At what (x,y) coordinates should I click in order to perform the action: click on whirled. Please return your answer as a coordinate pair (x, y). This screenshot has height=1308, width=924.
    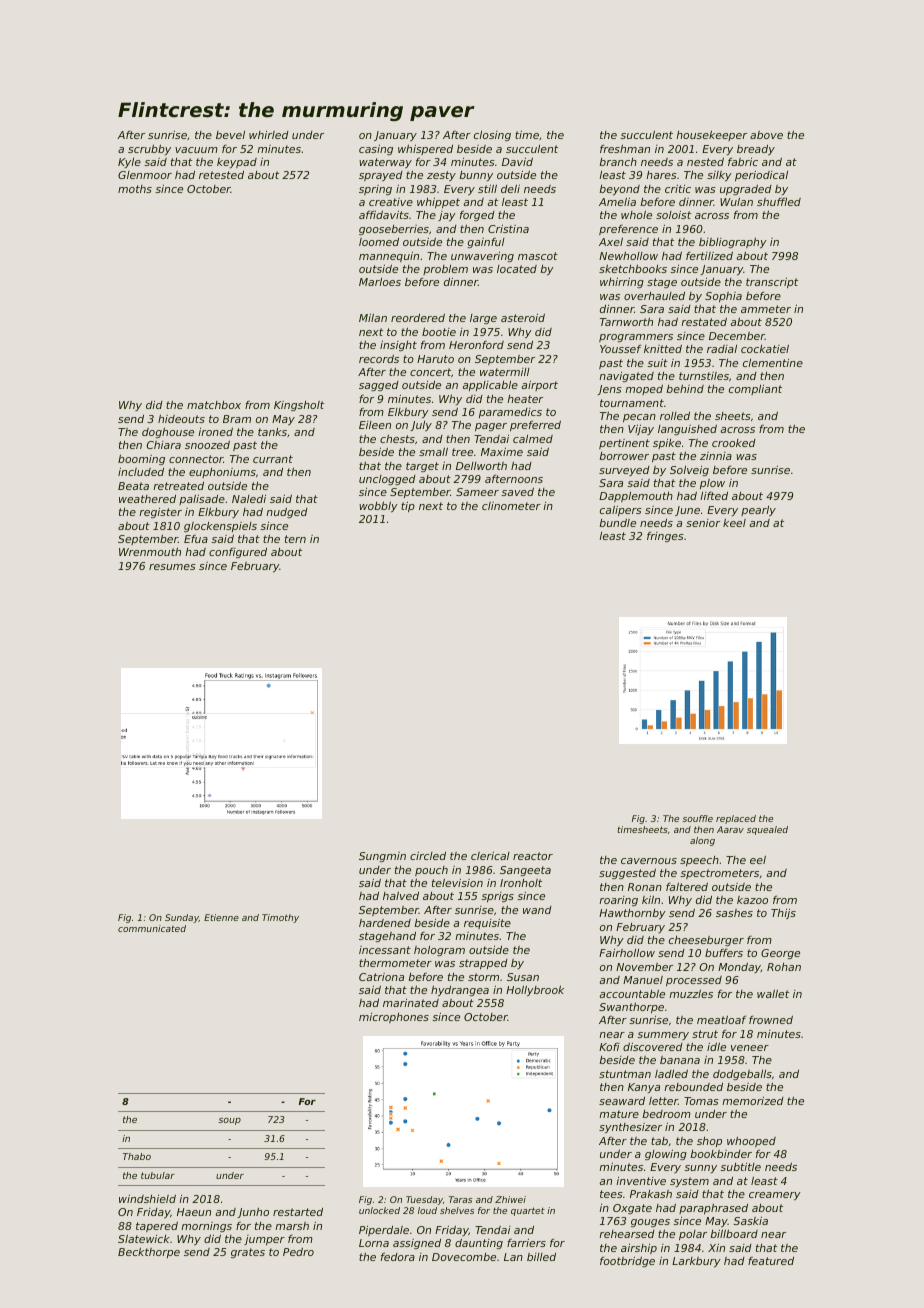
    Looking at the image, I should click on (269, 135).
